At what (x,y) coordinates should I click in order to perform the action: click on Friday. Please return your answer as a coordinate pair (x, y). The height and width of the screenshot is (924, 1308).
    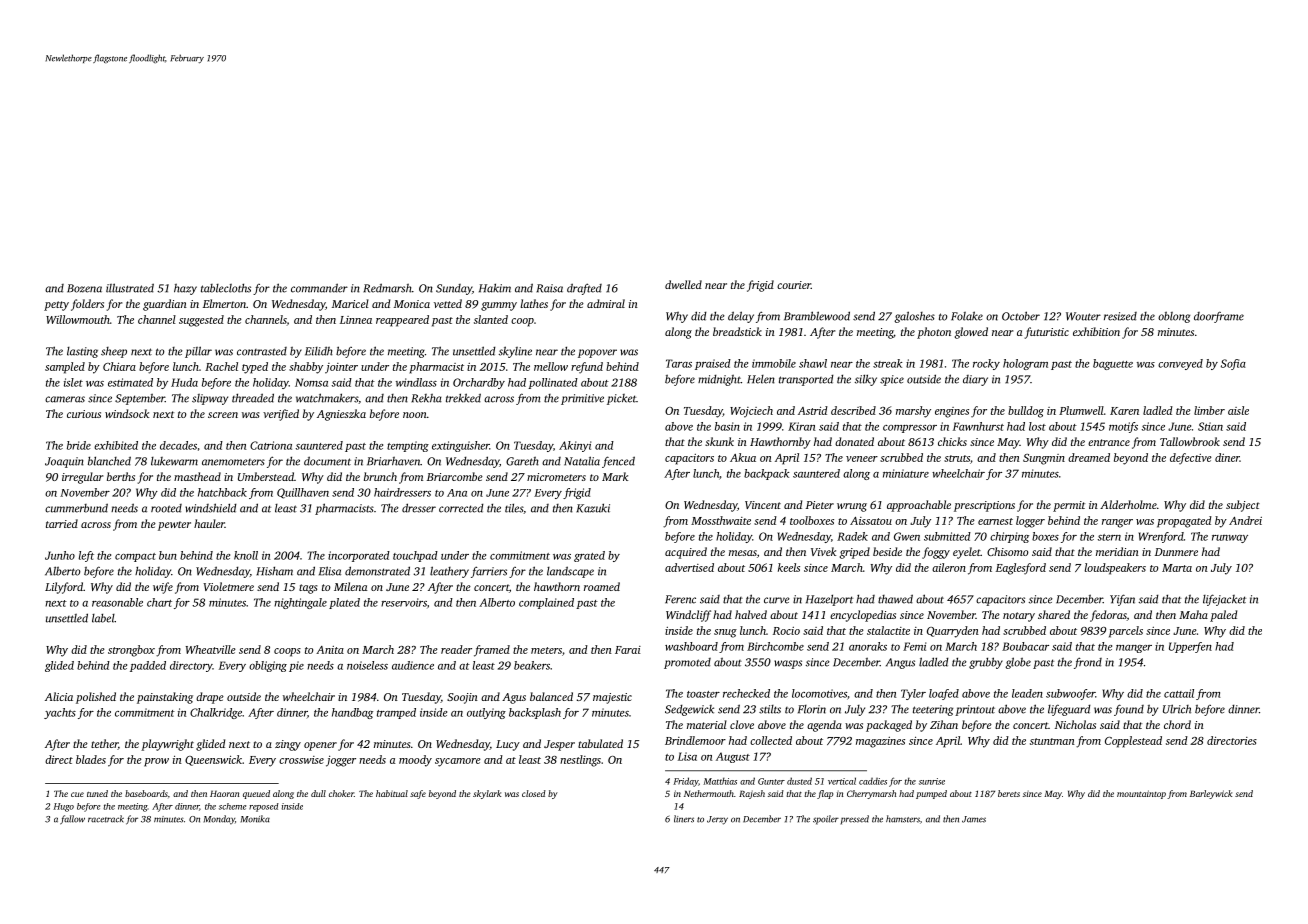
    Looking at the image, I should click on (685, 782).
